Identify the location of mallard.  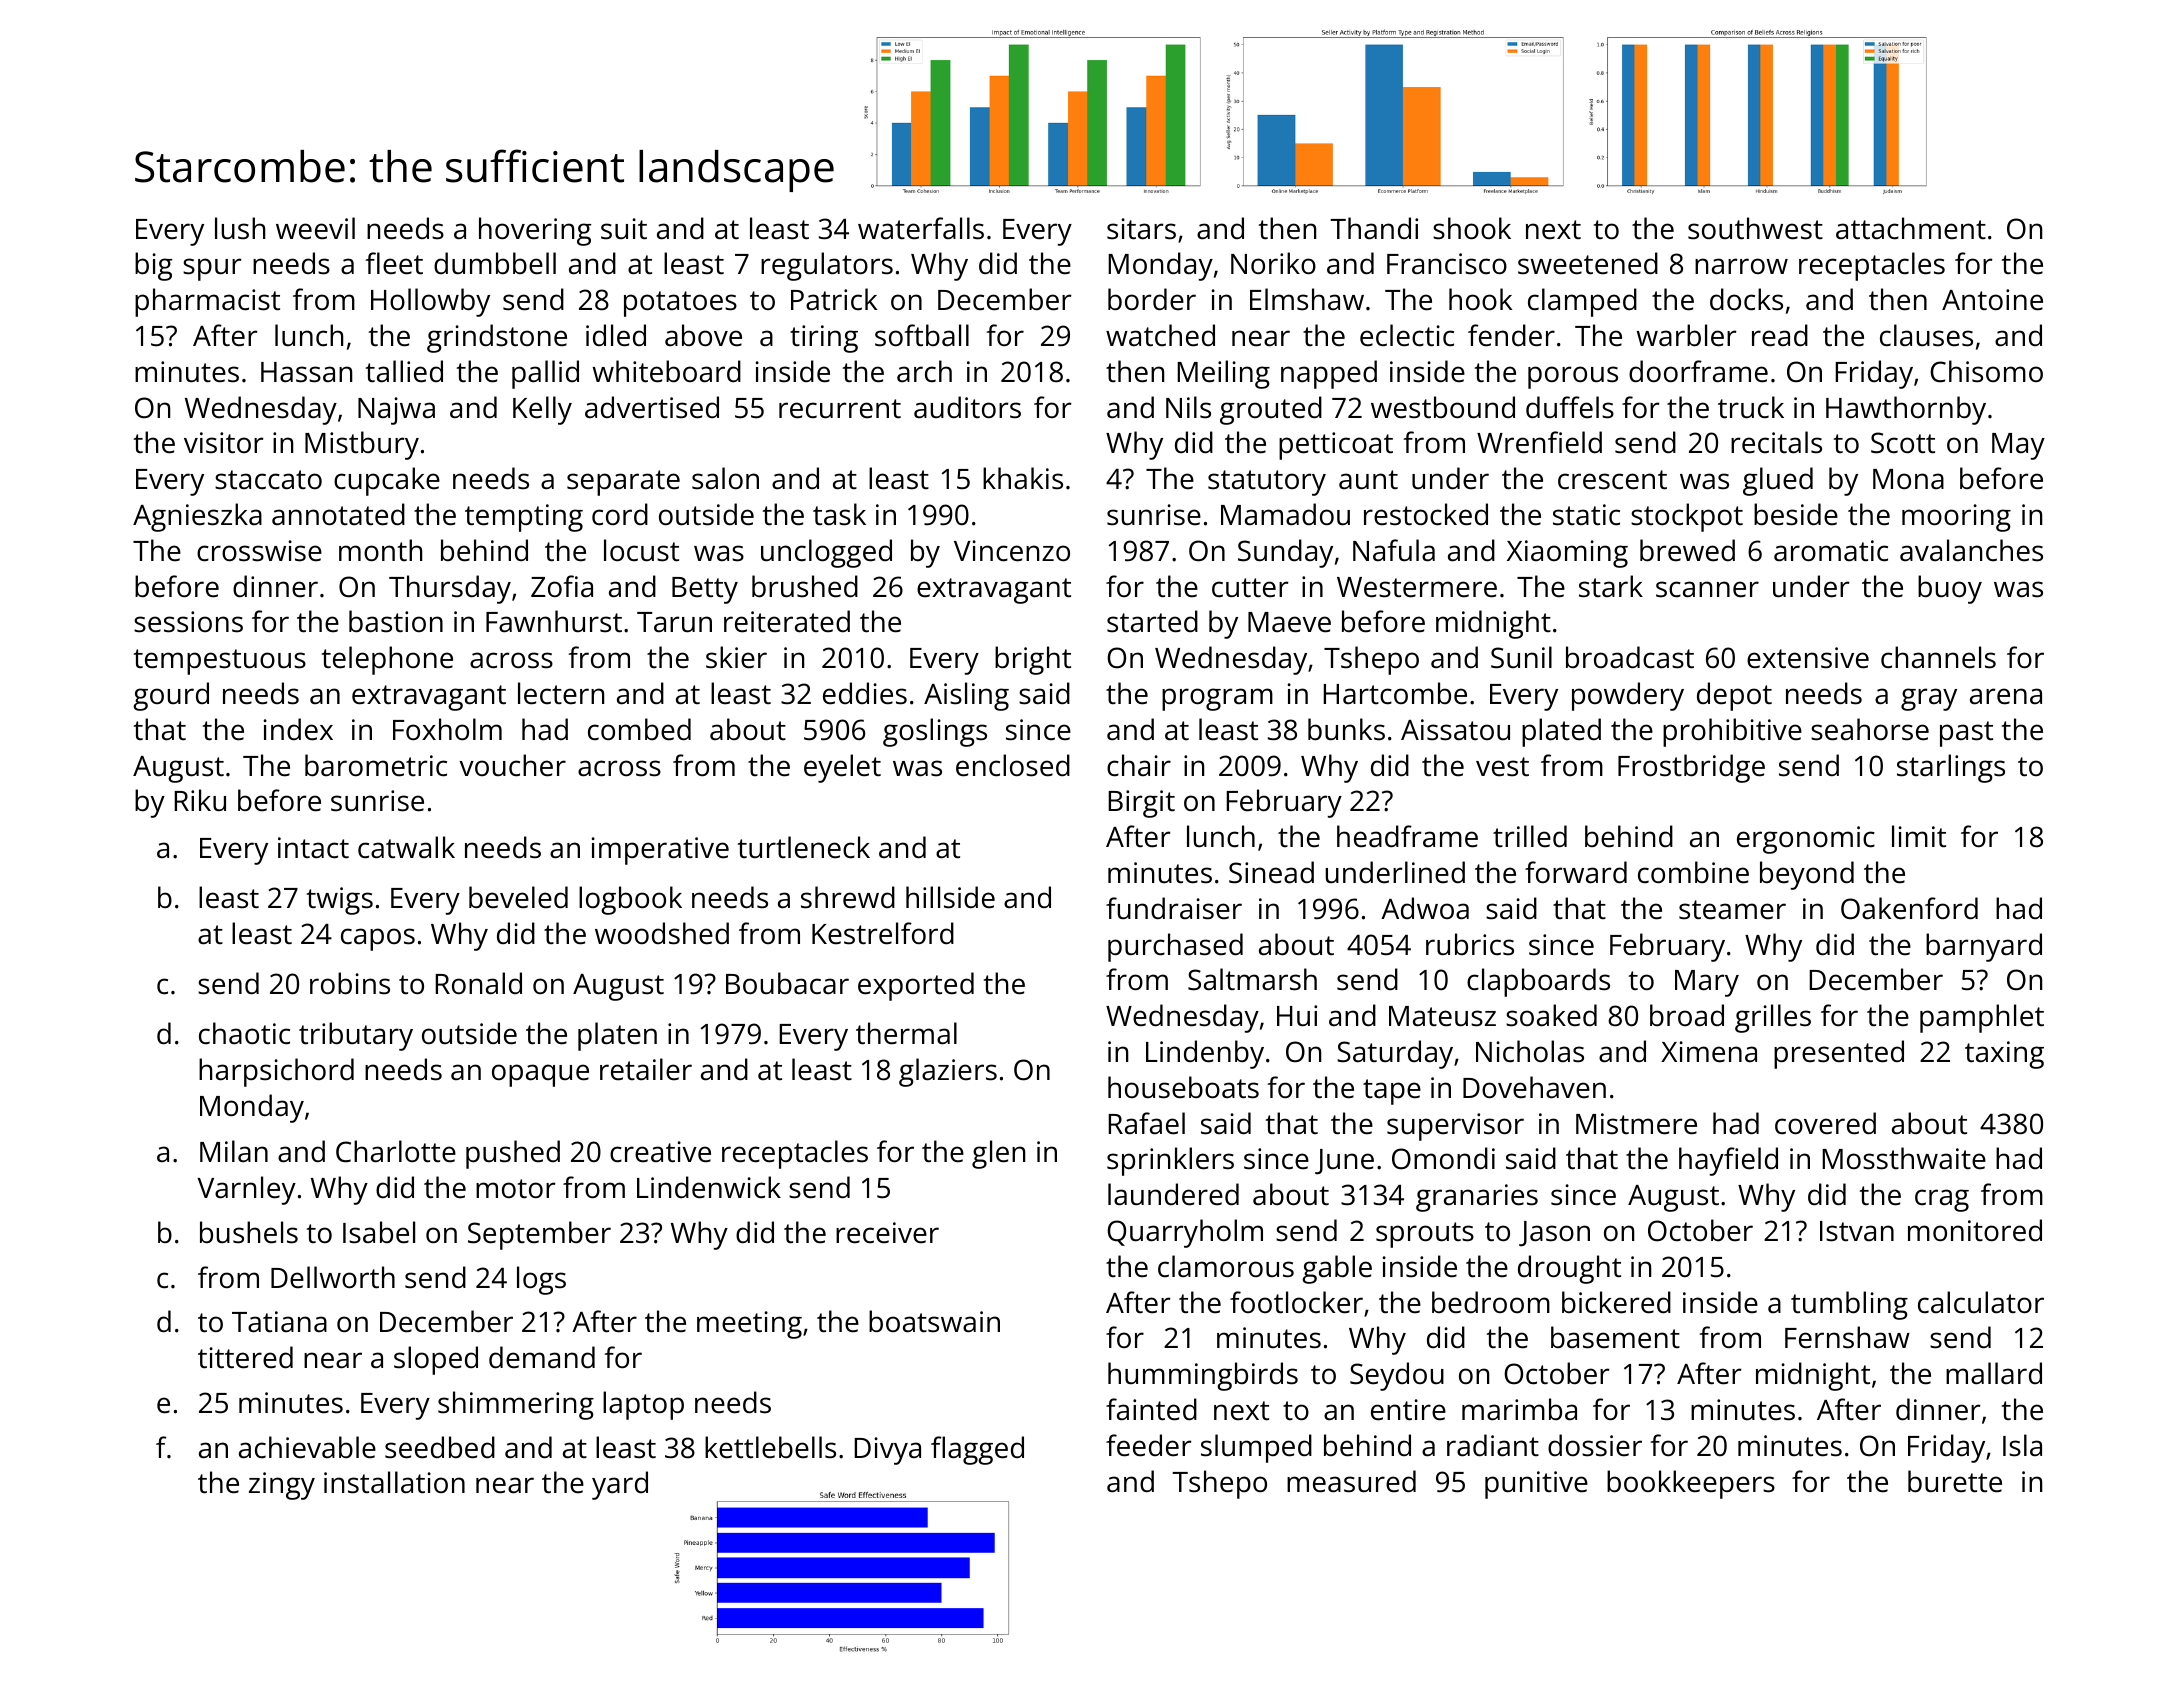
(1994, 1373).
